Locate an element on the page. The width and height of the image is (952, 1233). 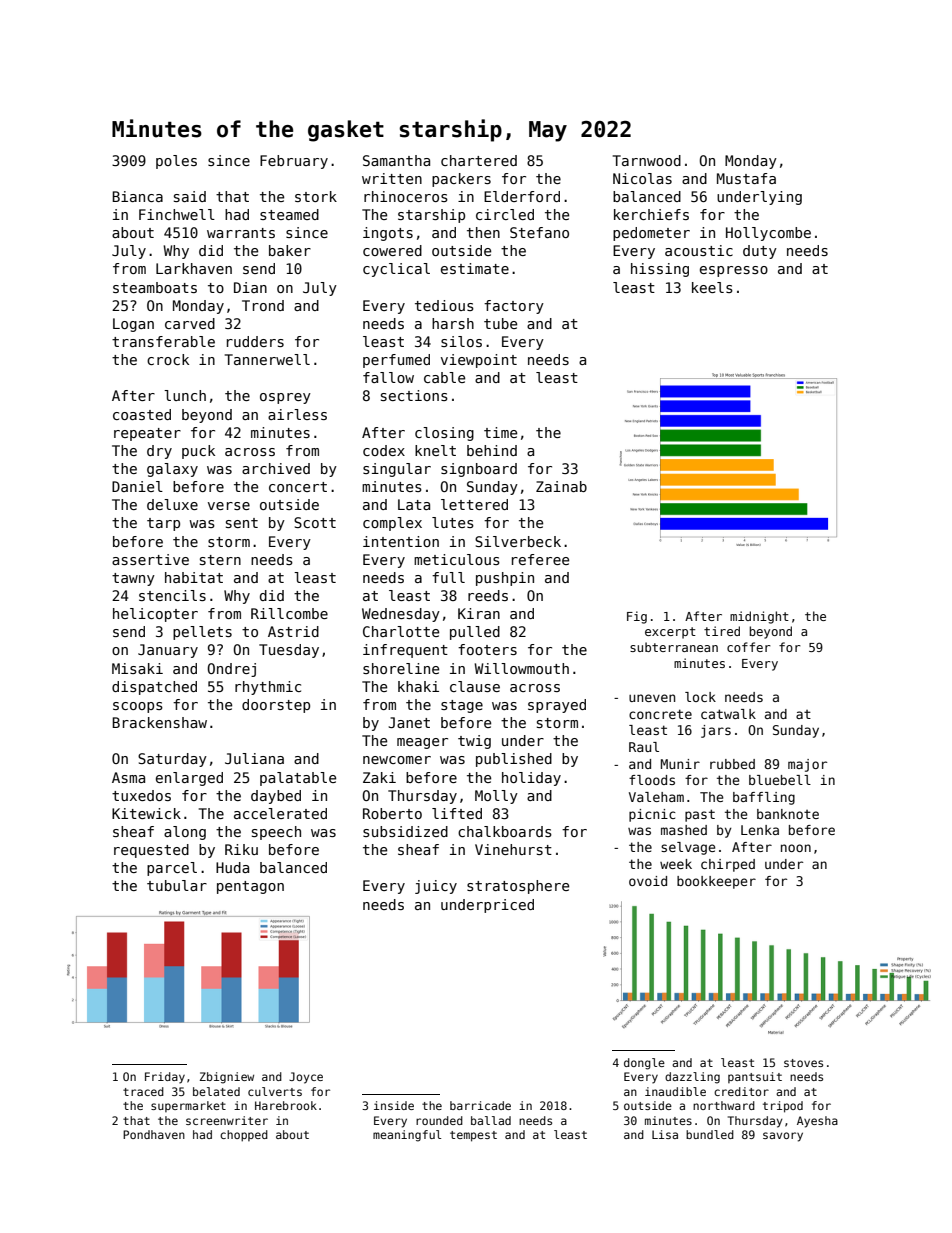
tubular is located at coordinates (177, 885).
